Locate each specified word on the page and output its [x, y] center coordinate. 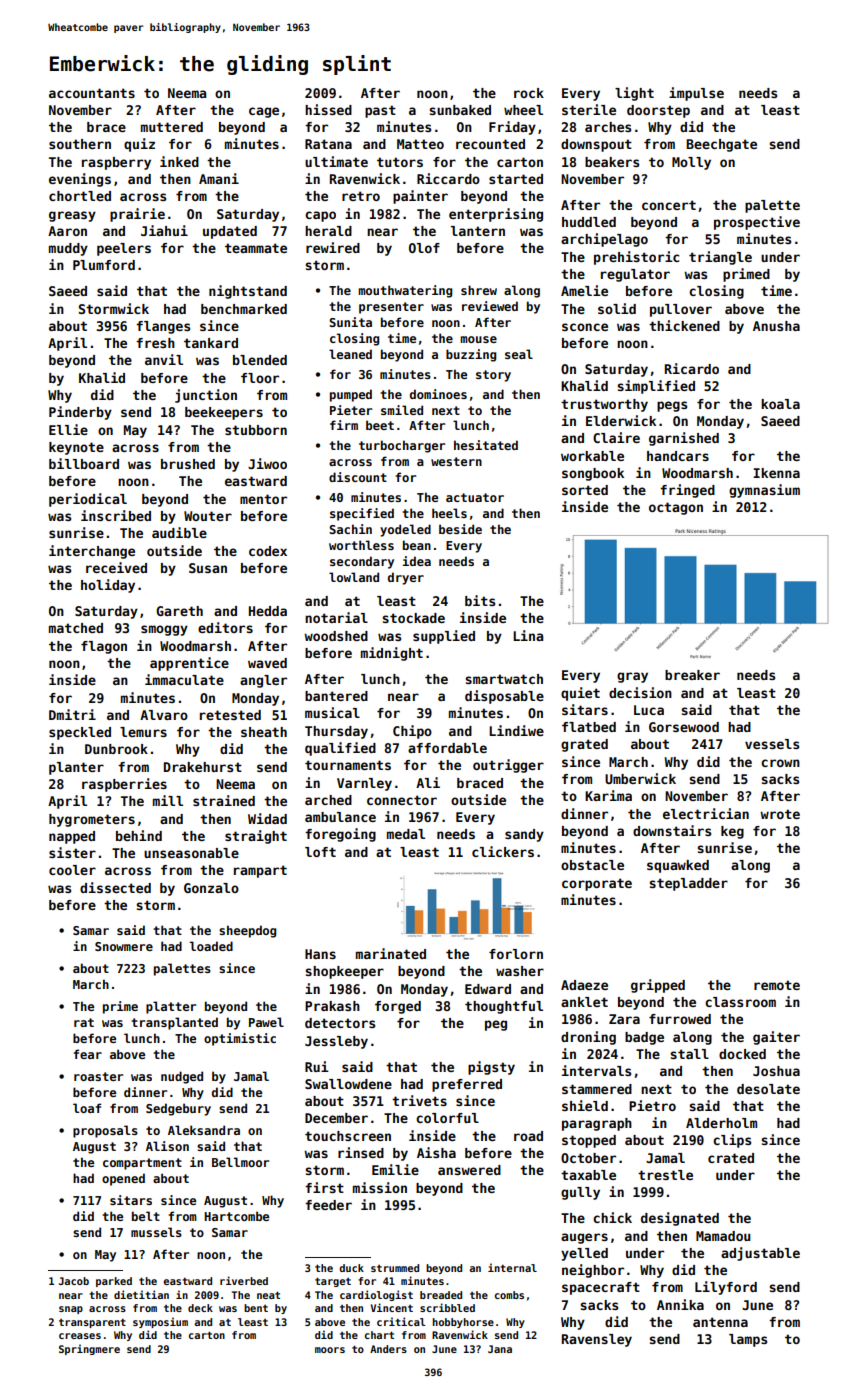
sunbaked [460, 110]
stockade [413, 618]
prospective [757, 223]
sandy [524, 835]
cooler [72, 870]
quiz [139, 145]
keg [732, 832]
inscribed [116, 515]
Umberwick [640, 778]
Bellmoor [240, 1162]
